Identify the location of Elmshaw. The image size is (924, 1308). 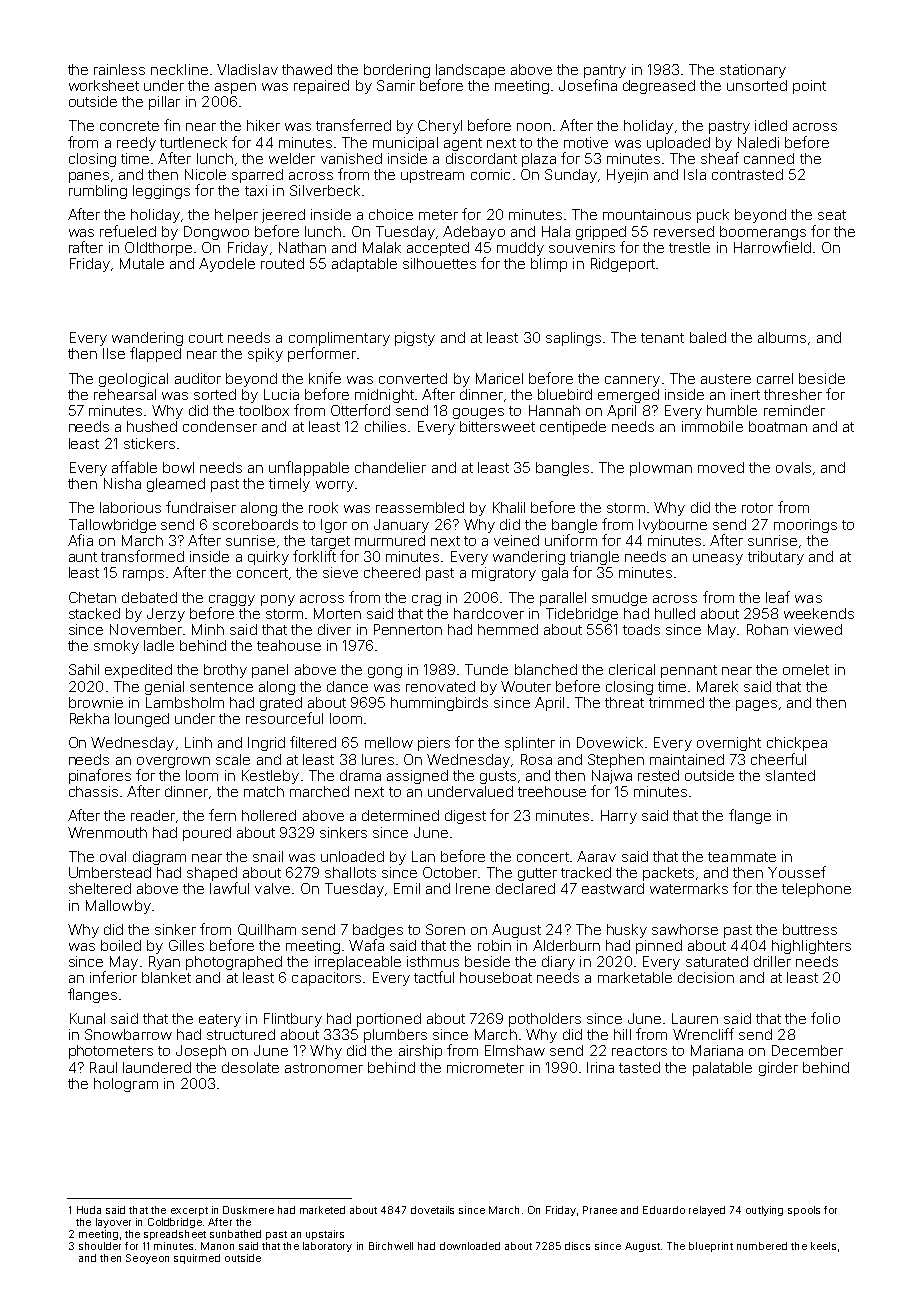
(515, 1050).
